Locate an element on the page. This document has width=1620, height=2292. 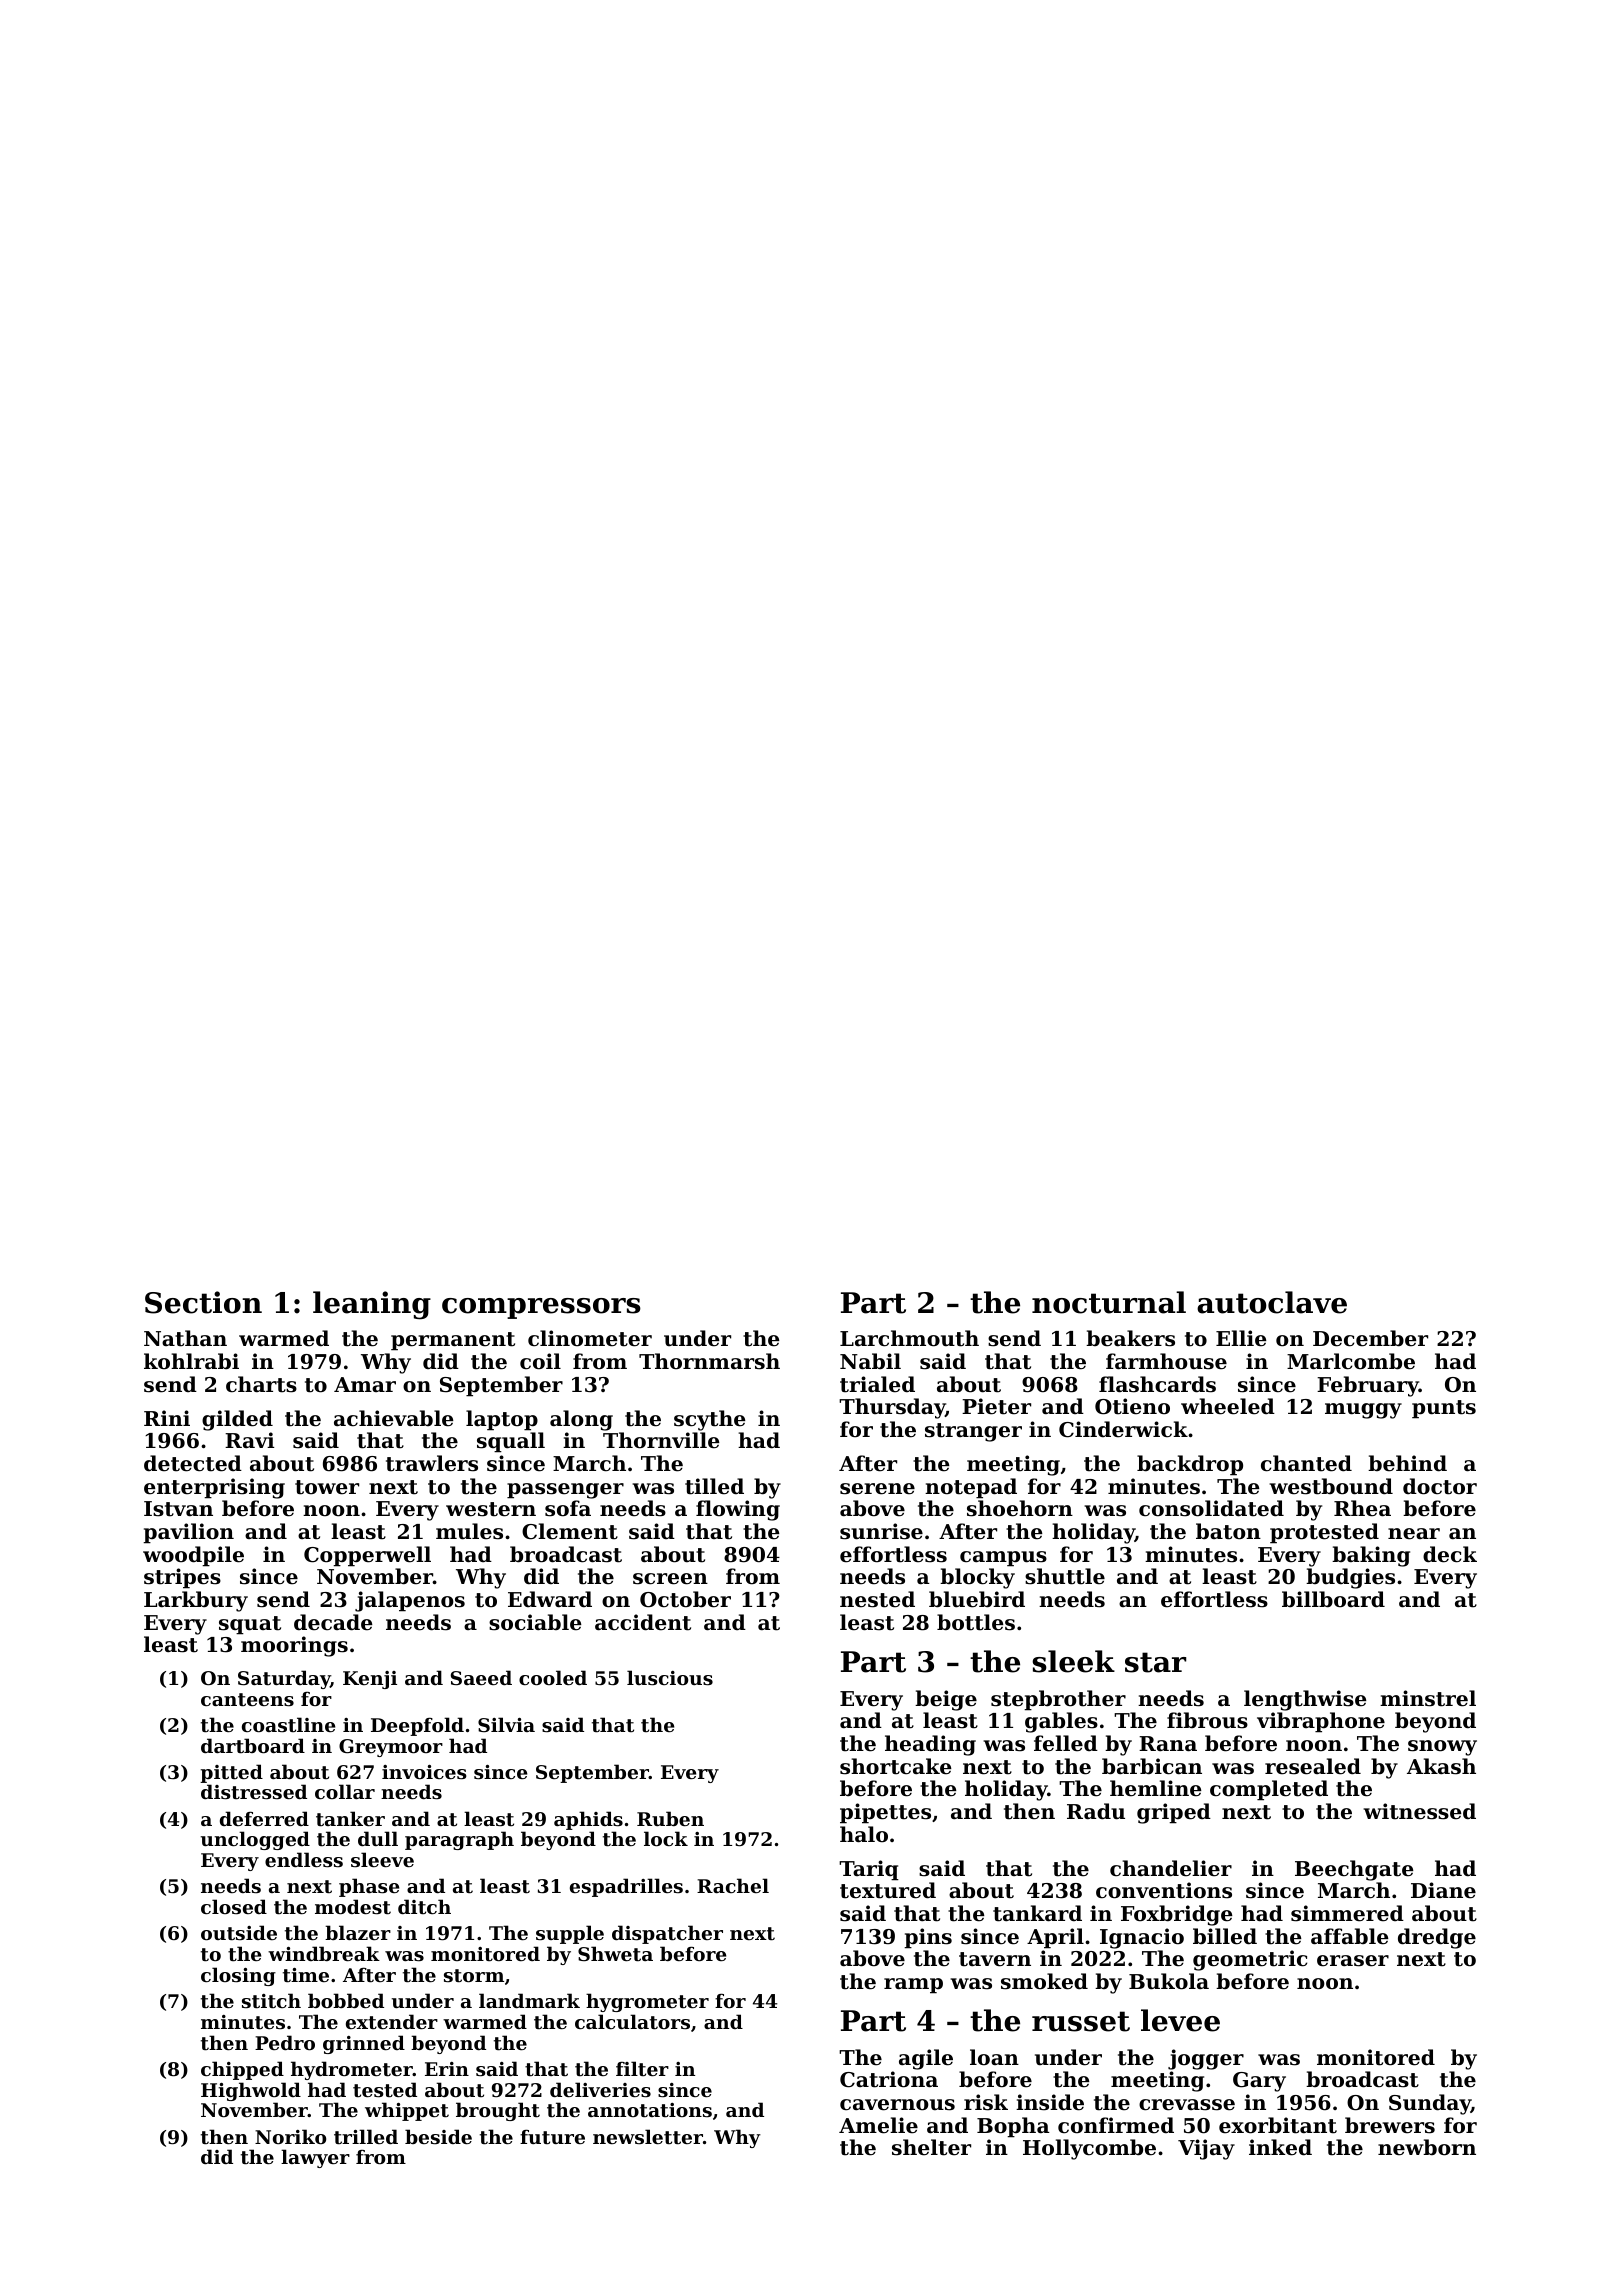
jalapenos is located at coordinates (410, 1601).
